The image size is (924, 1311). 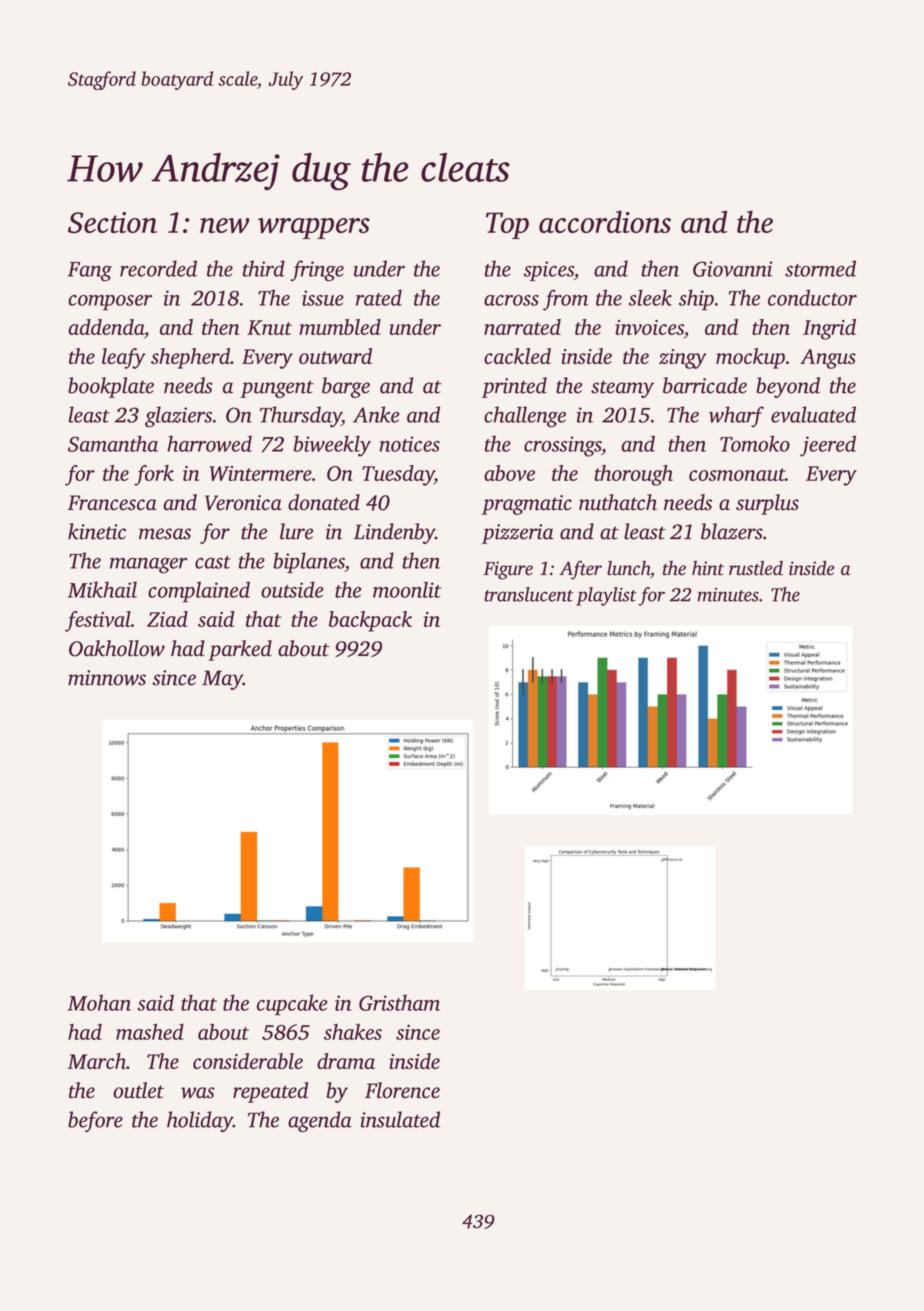 I want to click on donated, so click(x=324, y=502).
